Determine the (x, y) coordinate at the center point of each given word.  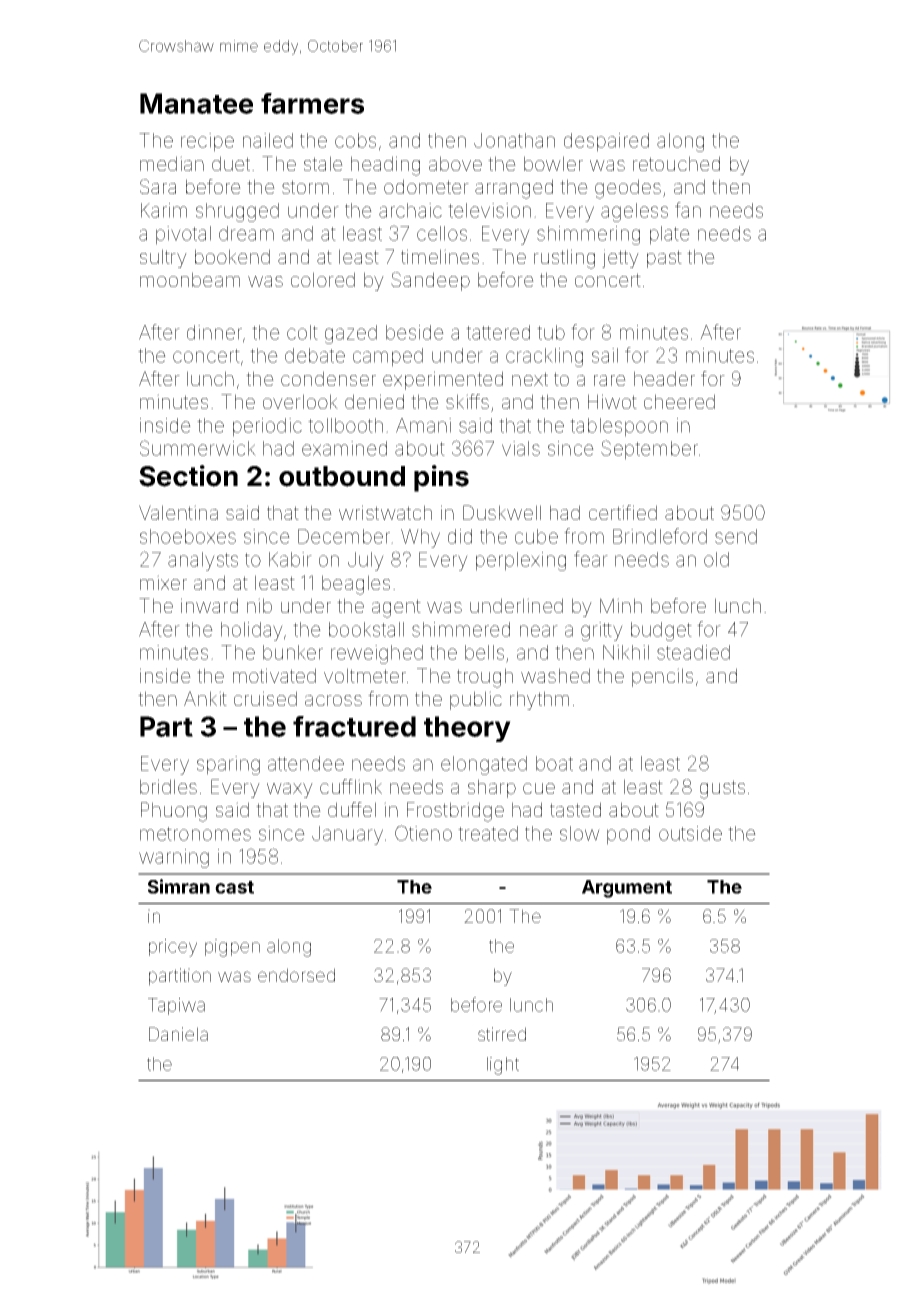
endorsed (296, 975)
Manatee (196, 103)
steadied (693, 652)
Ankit (205, 698)
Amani (423, 425)
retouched (676, 163)
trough (485, 678)
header (664, 378)
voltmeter (365, 675)
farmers (312, 103)
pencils (662, 677)
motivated (274, 675)
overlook (300, 401)
